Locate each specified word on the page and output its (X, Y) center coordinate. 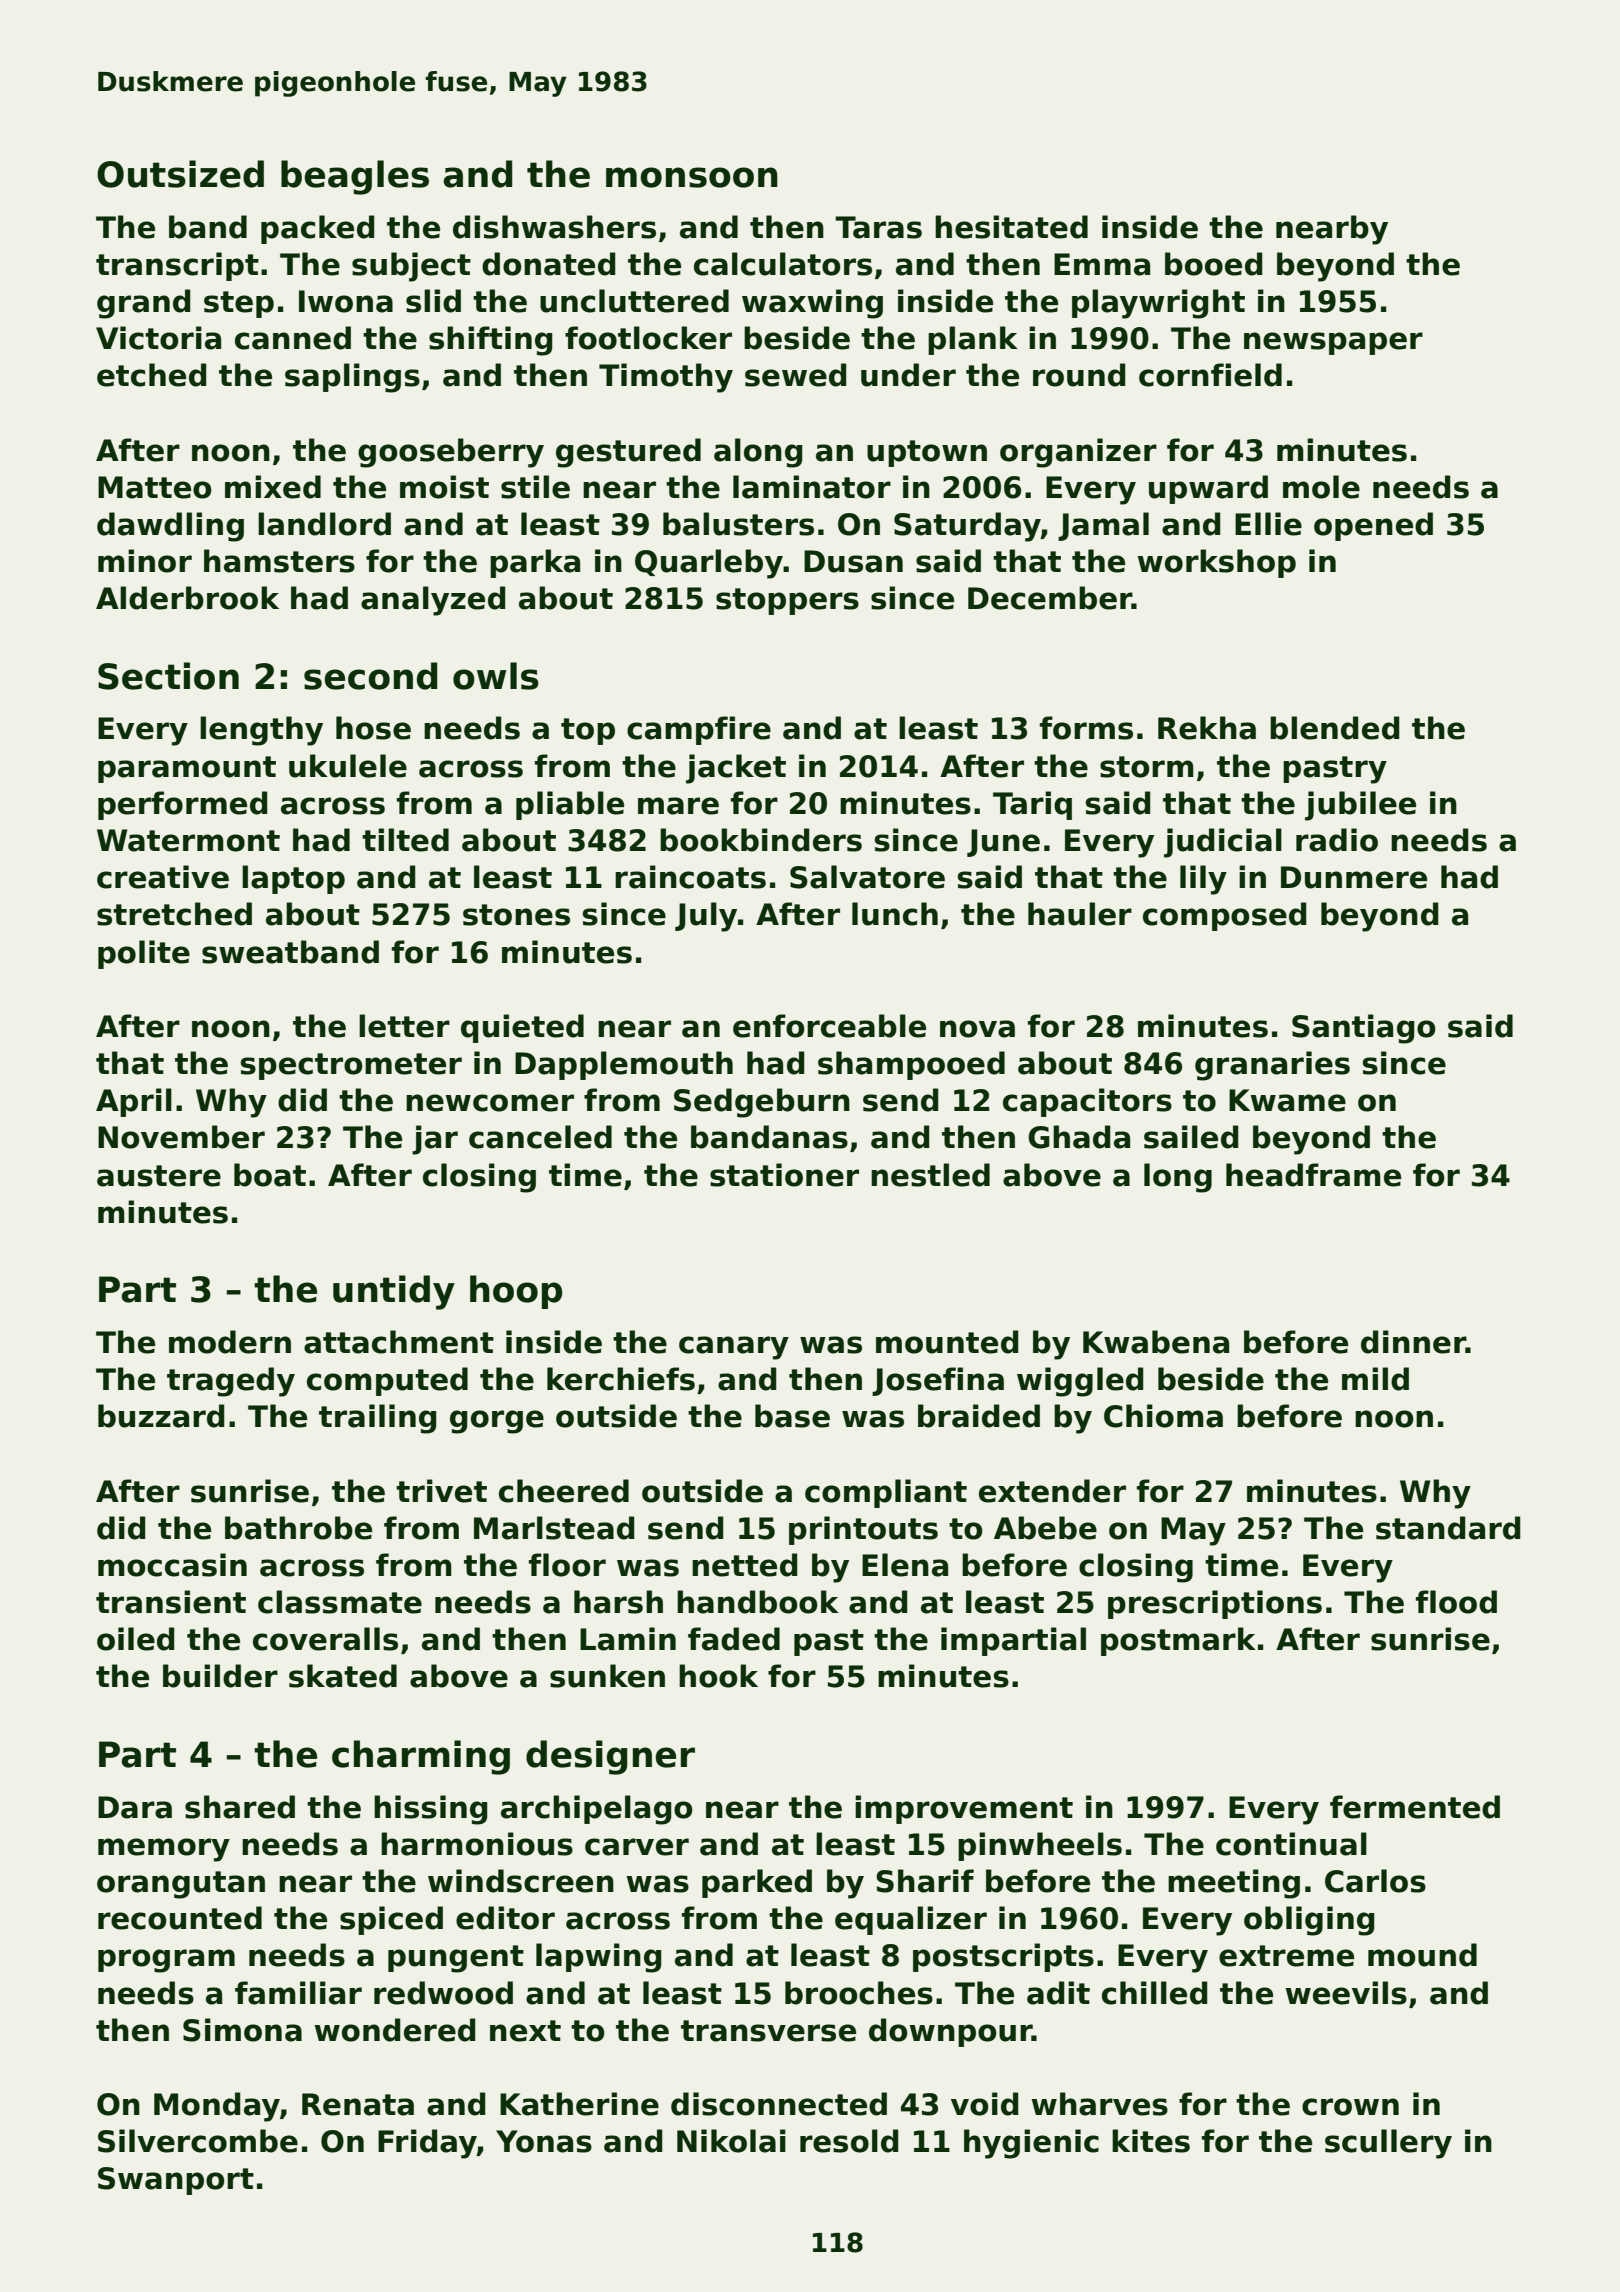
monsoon (692, 177)
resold (849, 2141)
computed (387, 1381)
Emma (1102, 264)
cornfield (1210, 375)
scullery (1388, 2144)
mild (1375, 1379)
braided (979, 1416)
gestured (628, 453)
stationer (784, 1175)
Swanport (176, 2181)
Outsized (180, 174)
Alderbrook (187, 598)
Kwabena (1156, 1342)
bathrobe (298, 1528)
